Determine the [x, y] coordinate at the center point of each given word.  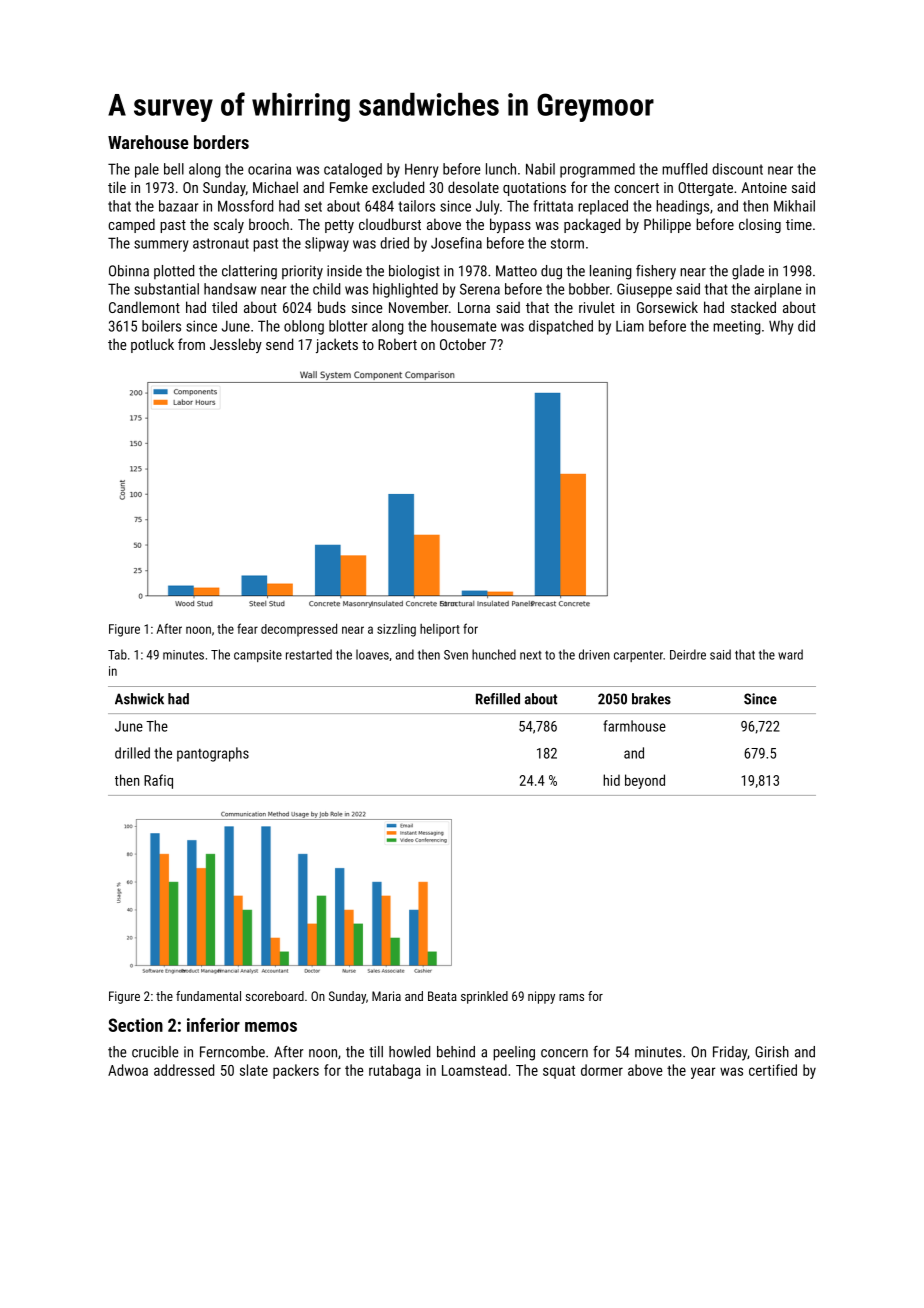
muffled [684, 169]
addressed [184, 1070]
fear [247, 628]
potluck [152, 345]
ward [790, 654]
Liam [630, 326]
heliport [440, 630]
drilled [132, 753]
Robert [397, 344]
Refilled [498, 699]
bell [174, 169]
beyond [645, 781]
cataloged [353, 170]
